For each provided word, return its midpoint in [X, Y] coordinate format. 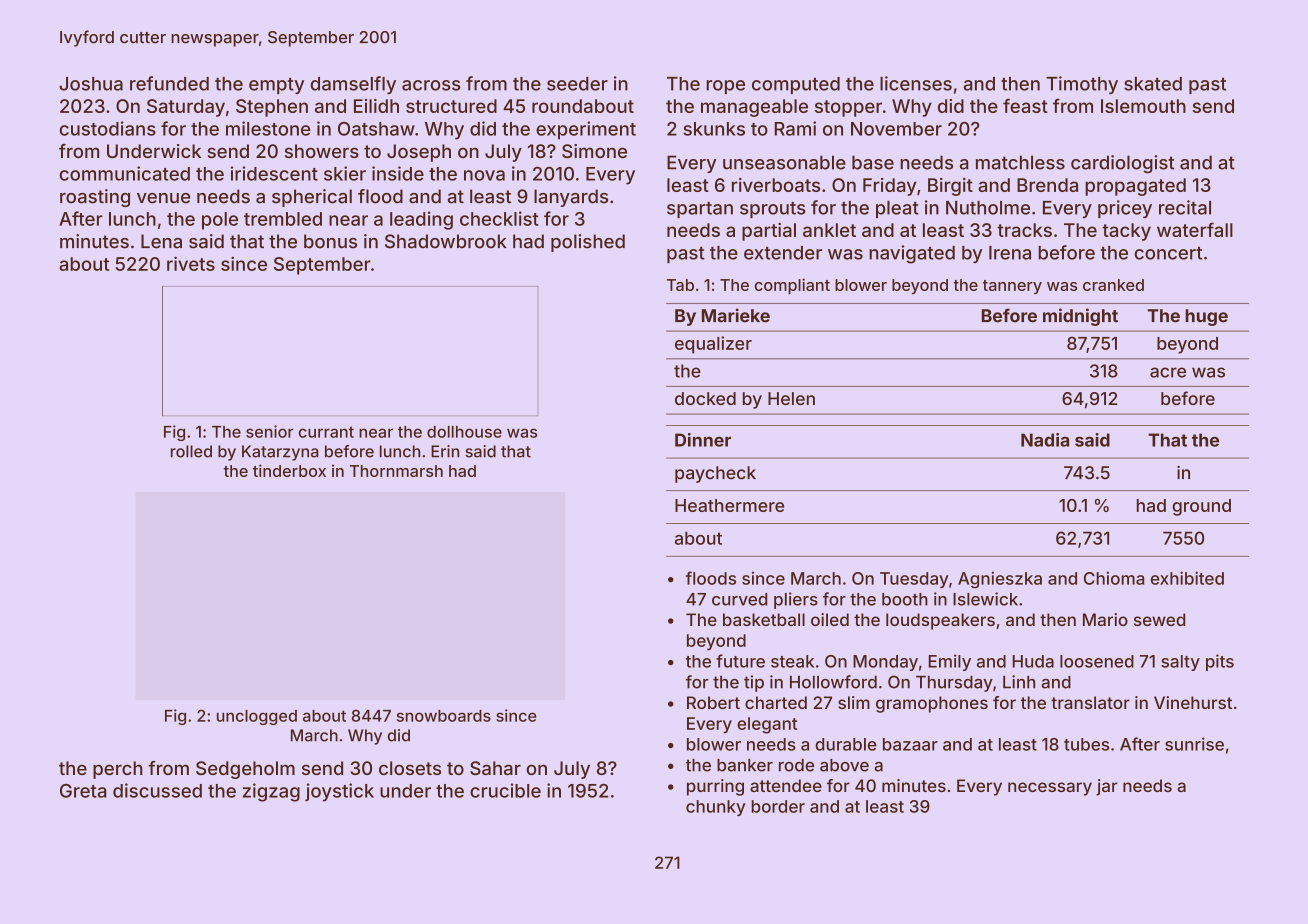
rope [725, 87]
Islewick [985, 599]
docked [705, 398]
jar [1107, 787]
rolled [191, 451]
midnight [1080, 317]
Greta [83, 791]
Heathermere [729, 505]
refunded [169, 83]
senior [270, 431]
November [896, 129]
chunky [715, 808]
